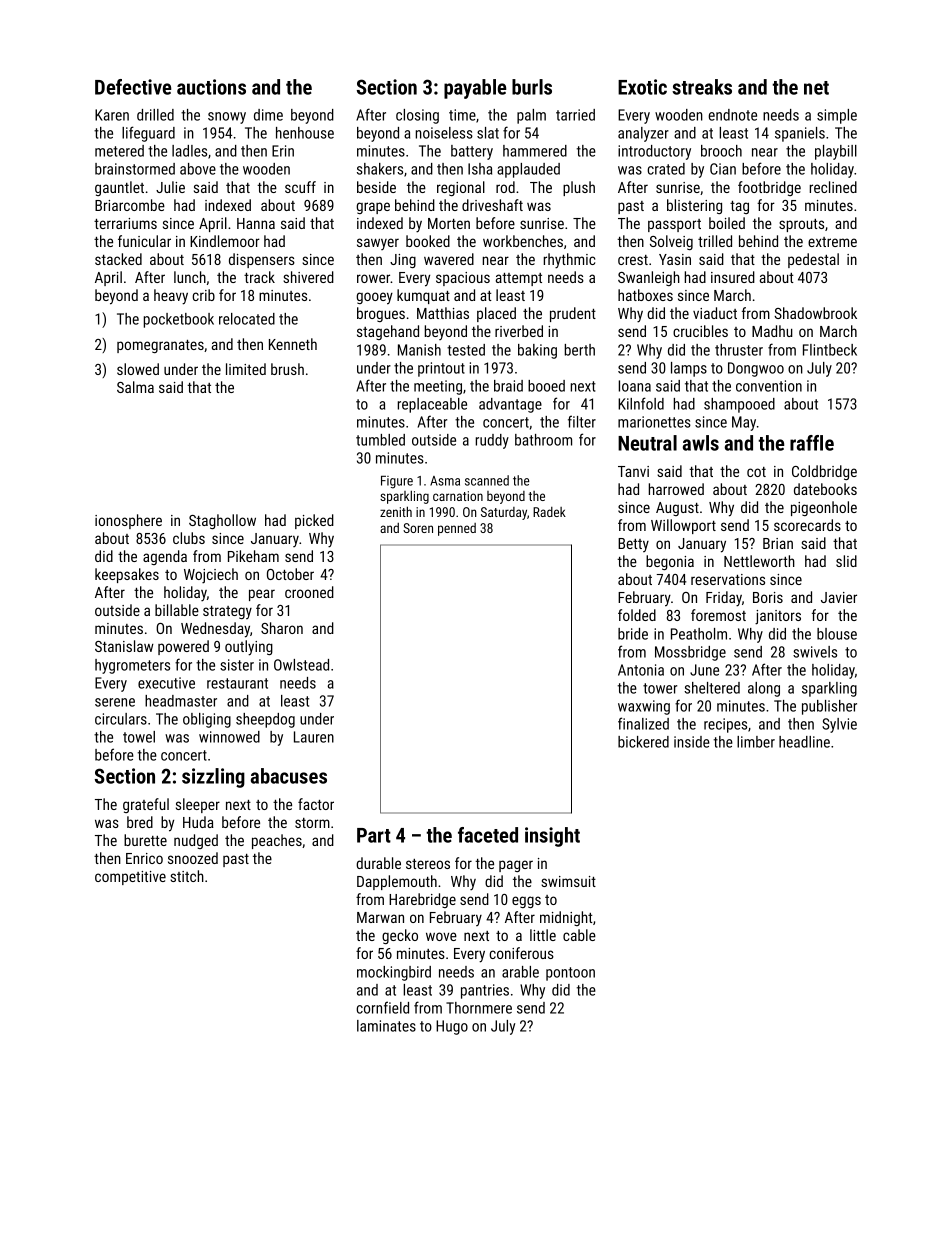 Image resolution: width=952 pixels, height=1233 pixels. Describe the element at coordinates (676, 489) in the image. I see `harrowed` at that location.
